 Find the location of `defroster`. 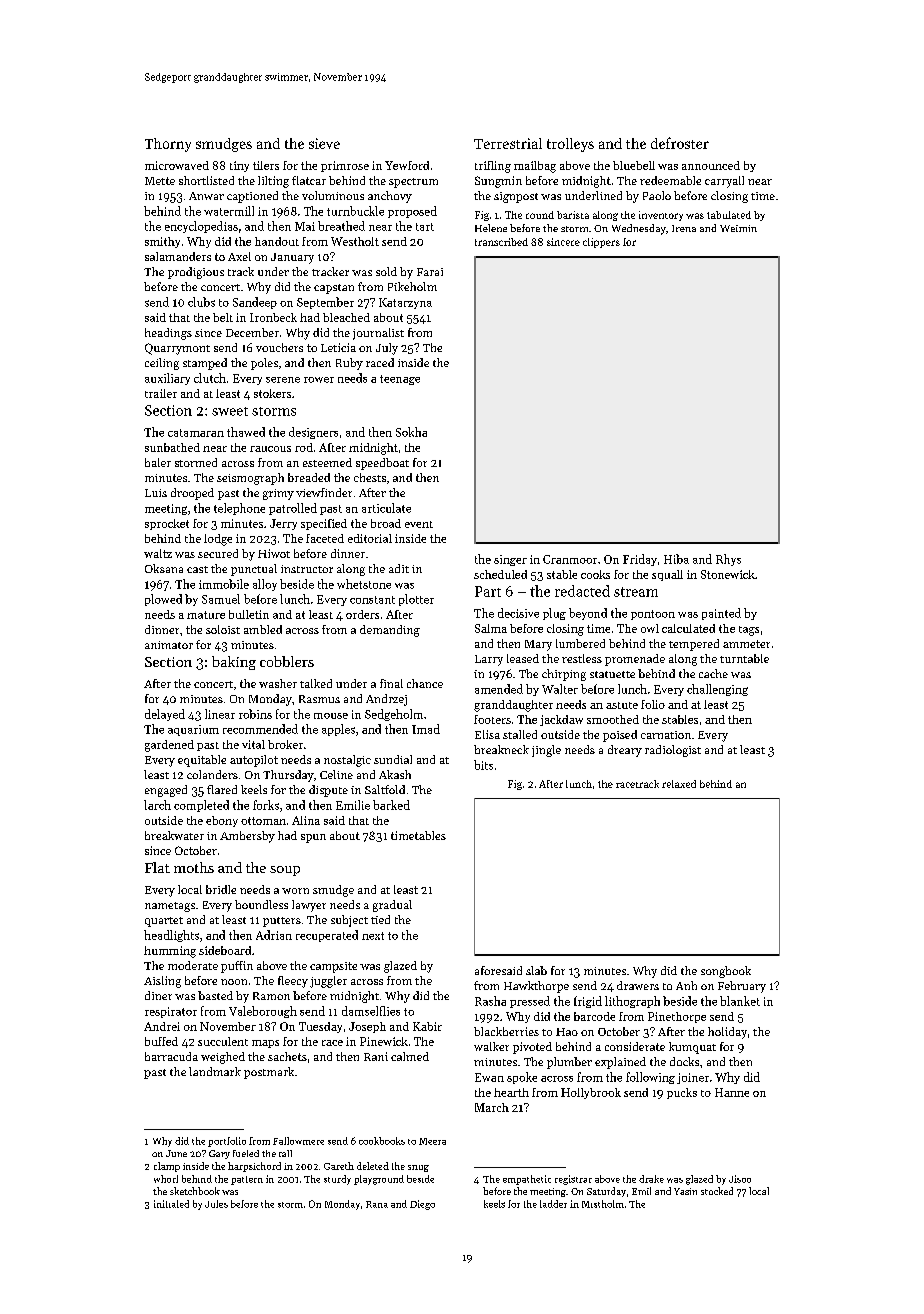

defroster is located at coordinates (680, 143).
